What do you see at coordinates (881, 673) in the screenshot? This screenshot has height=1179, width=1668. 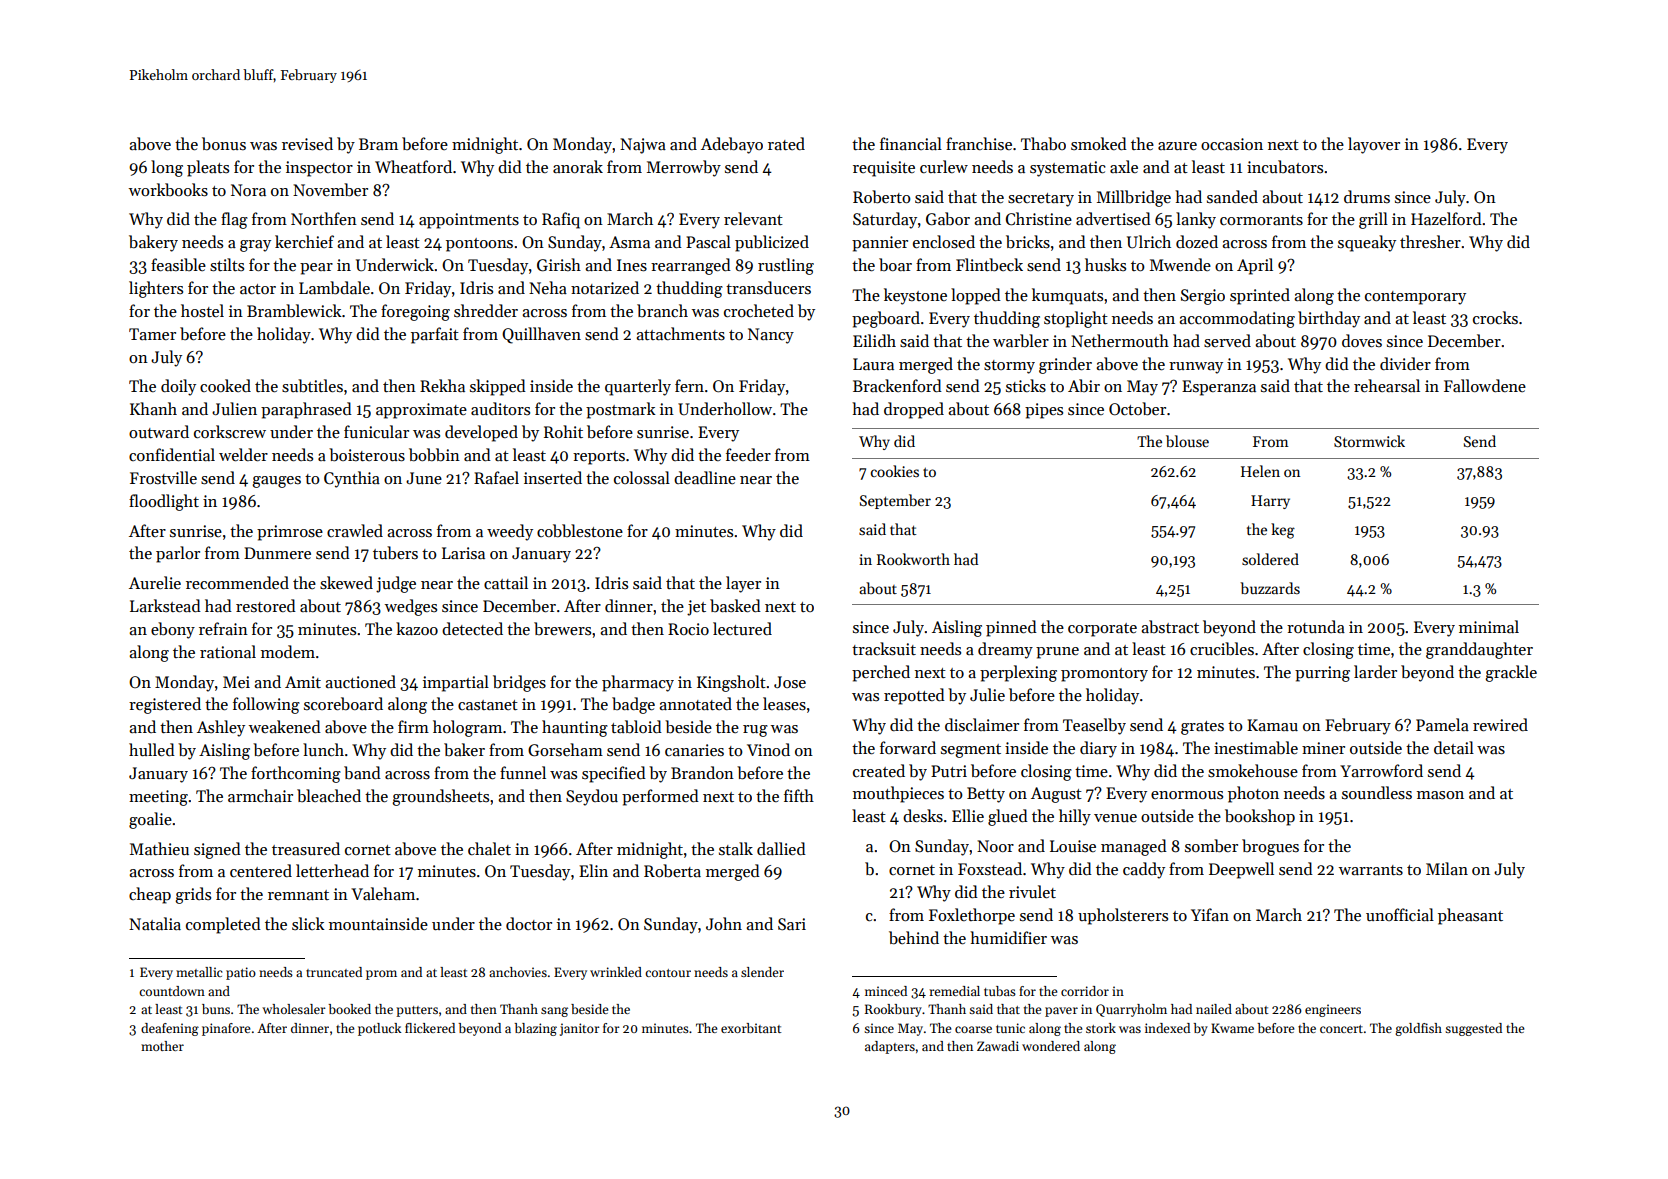 I see `perched` at bounding box center [881, 673].
